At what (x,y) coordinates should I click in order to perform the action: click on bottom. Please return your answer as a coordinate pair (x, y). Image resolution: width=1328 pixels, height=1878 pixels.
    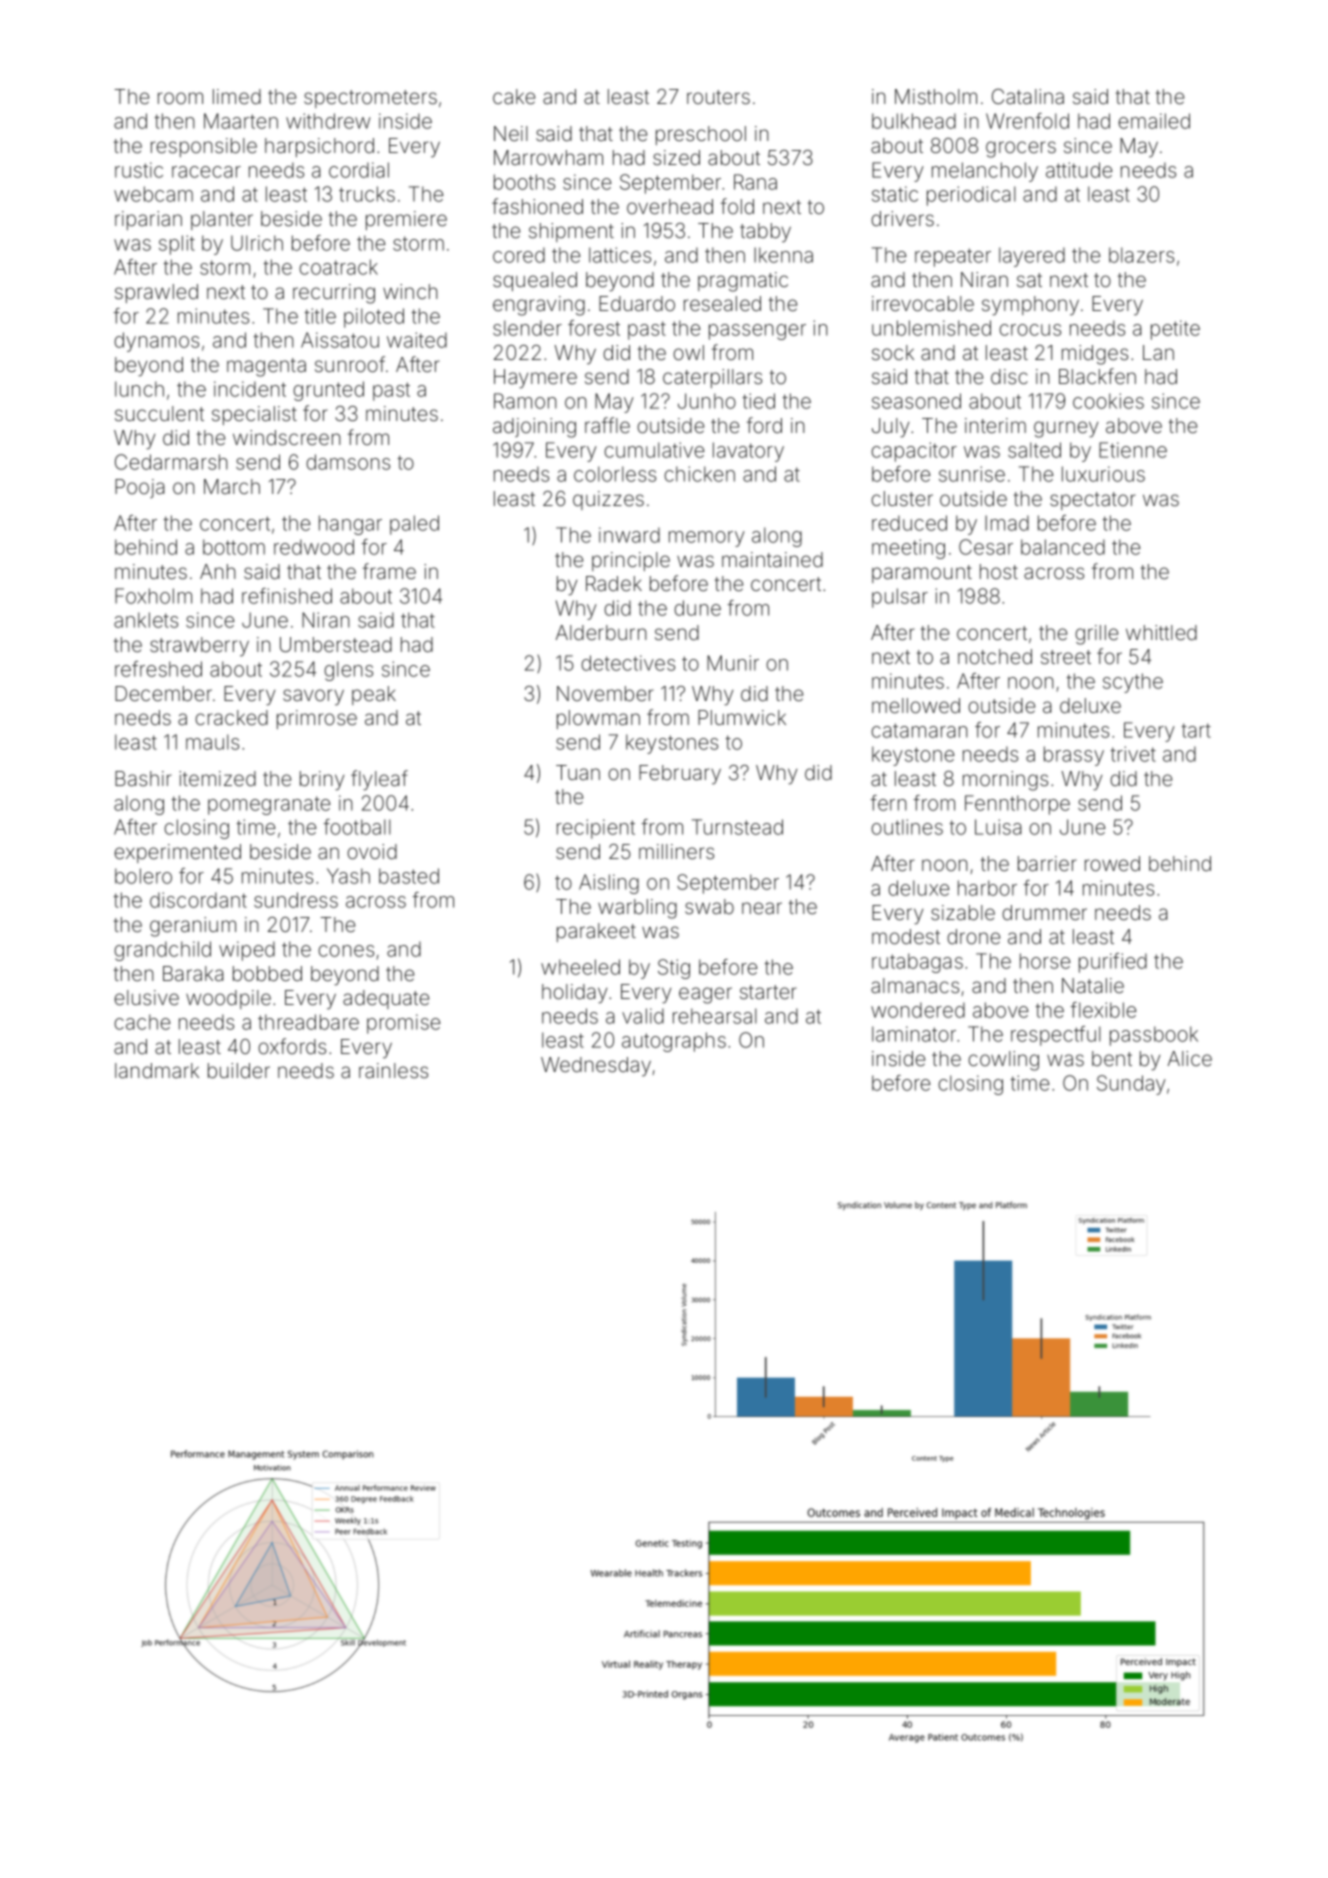
    Looking at the image, I should click on (234, 547).
